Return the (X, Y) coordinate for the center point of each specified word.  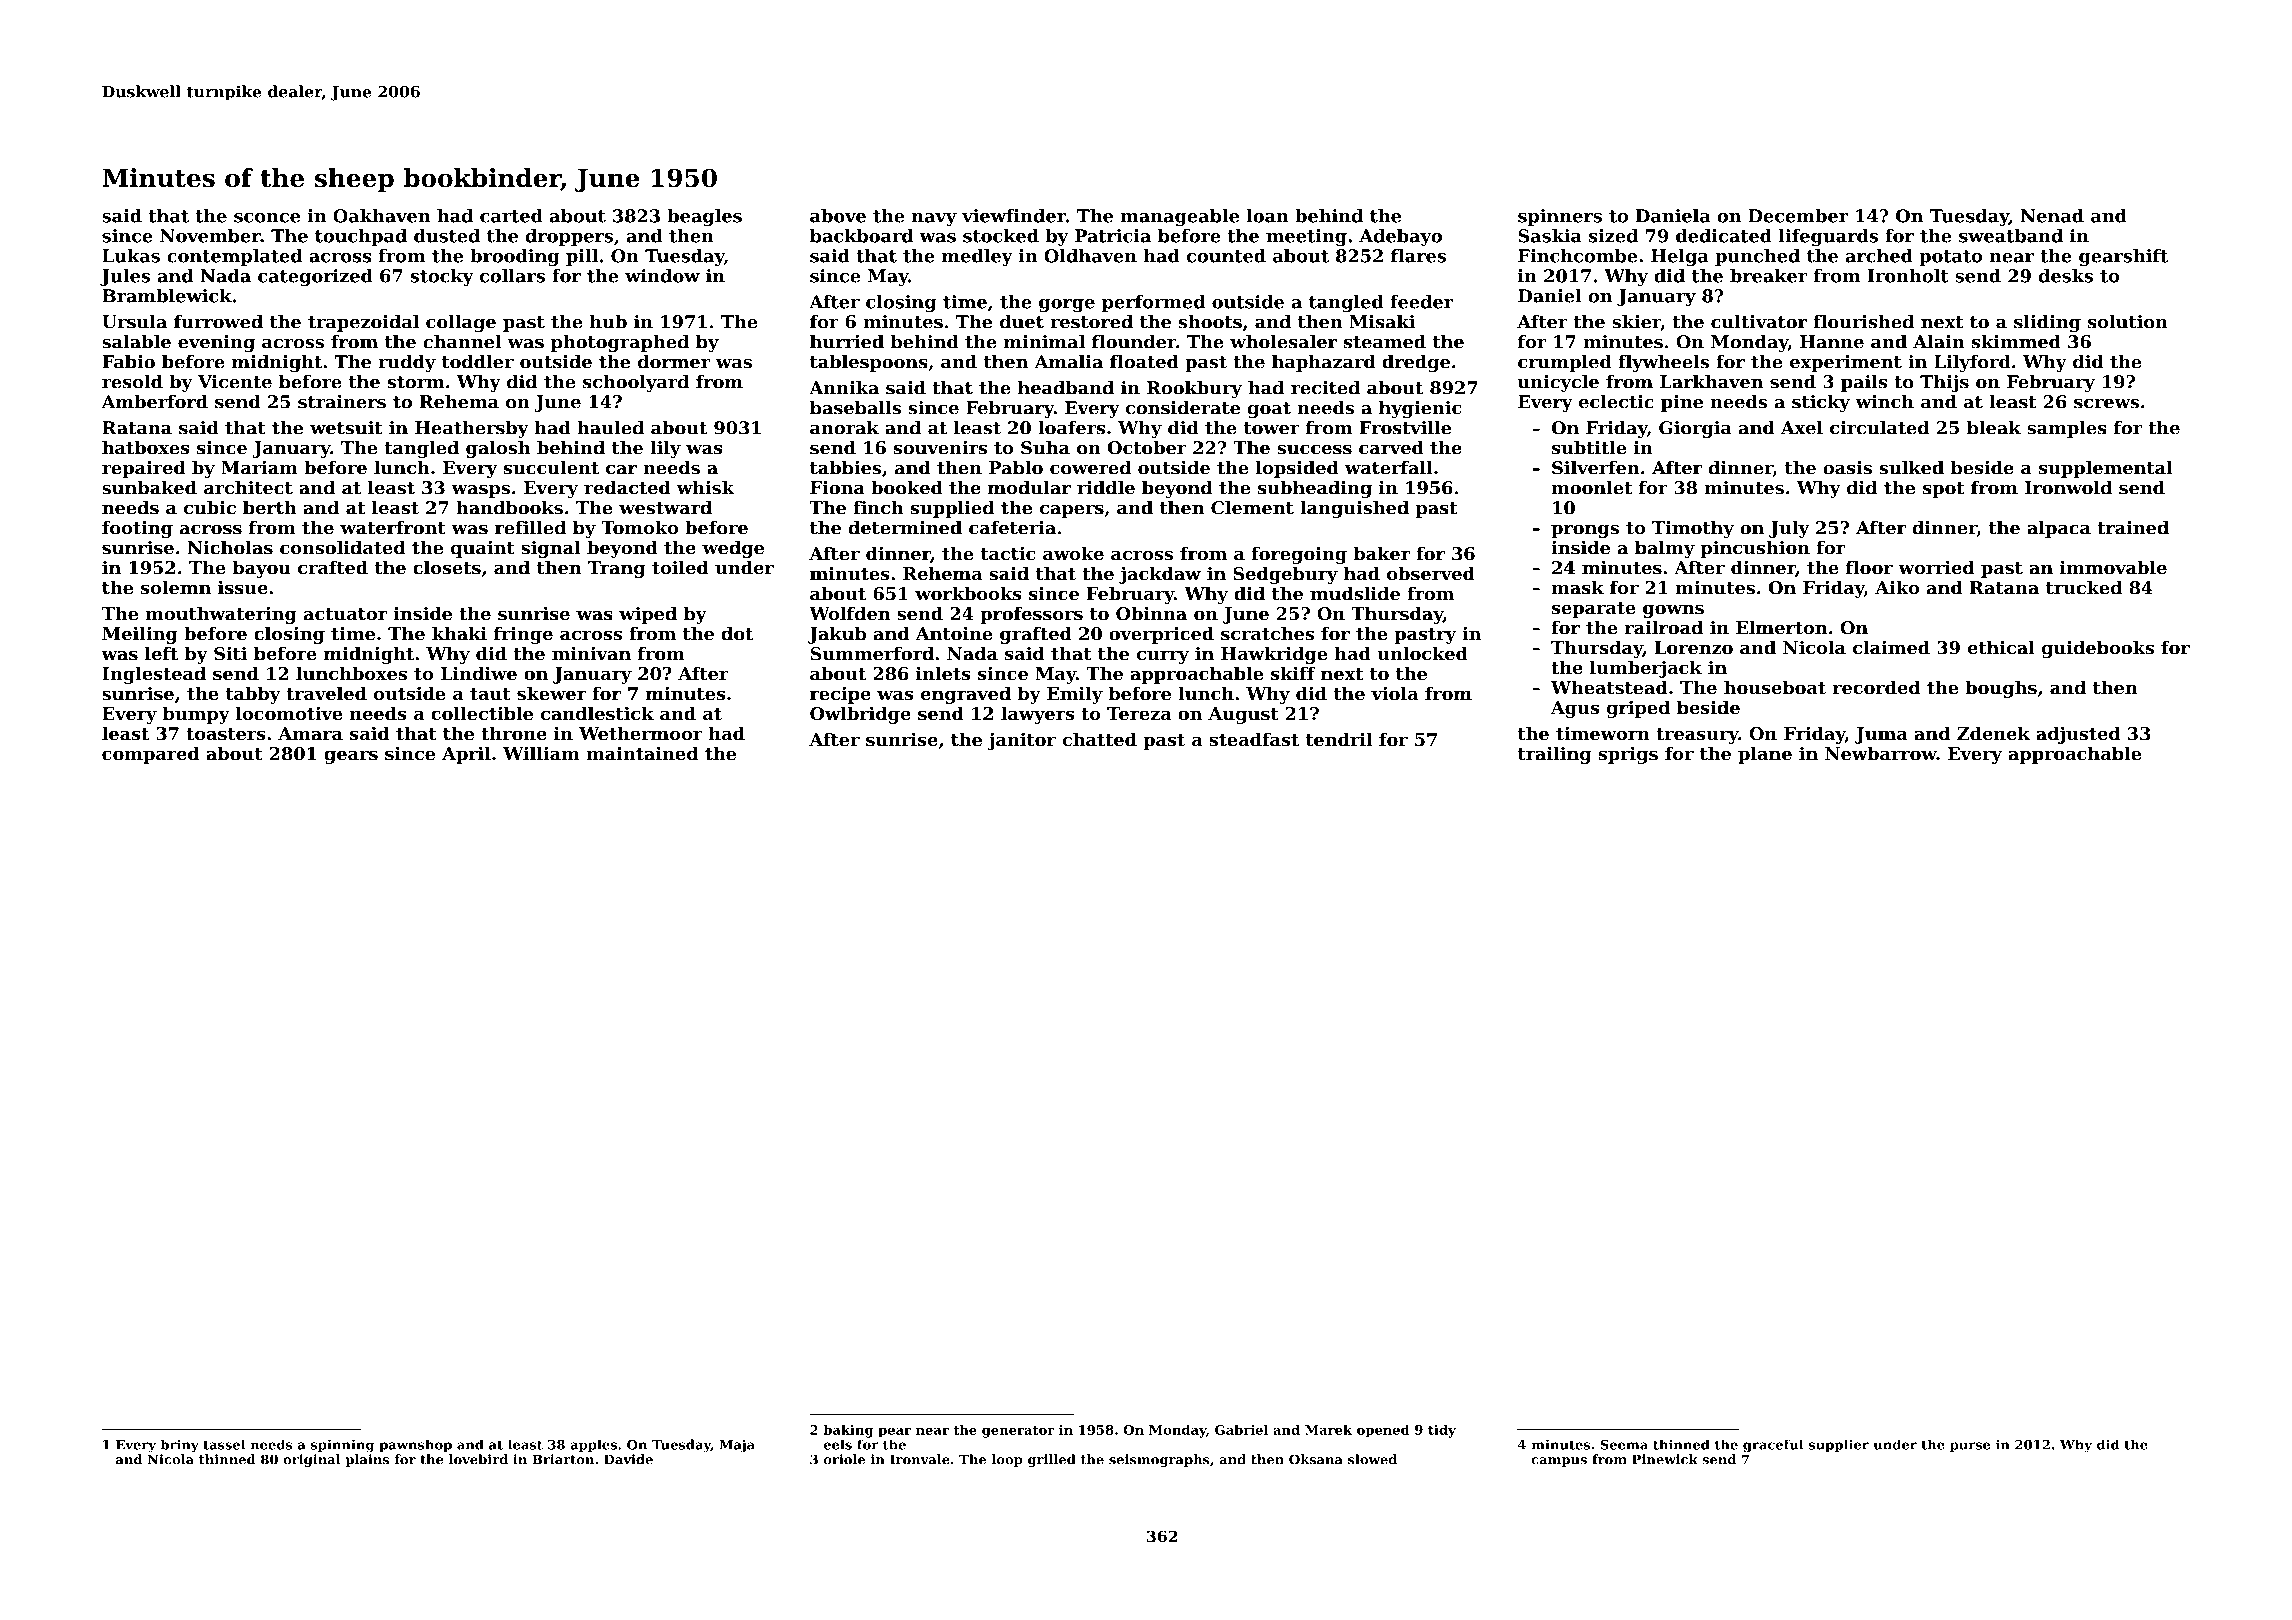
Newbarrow (1881, 753)
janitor (1022, 741)
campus (1559, 1462)
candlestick (597, 713)
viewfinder (1014, 216)
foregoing (1299, 555)
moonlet (1591, 487)
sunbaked (149, 487)
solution (2128, 322)
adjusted (2078, 735)
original (311, 1460)
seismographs (1159, 1460)
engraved (966, 695)
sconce (267, 218)
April (466, 755)
